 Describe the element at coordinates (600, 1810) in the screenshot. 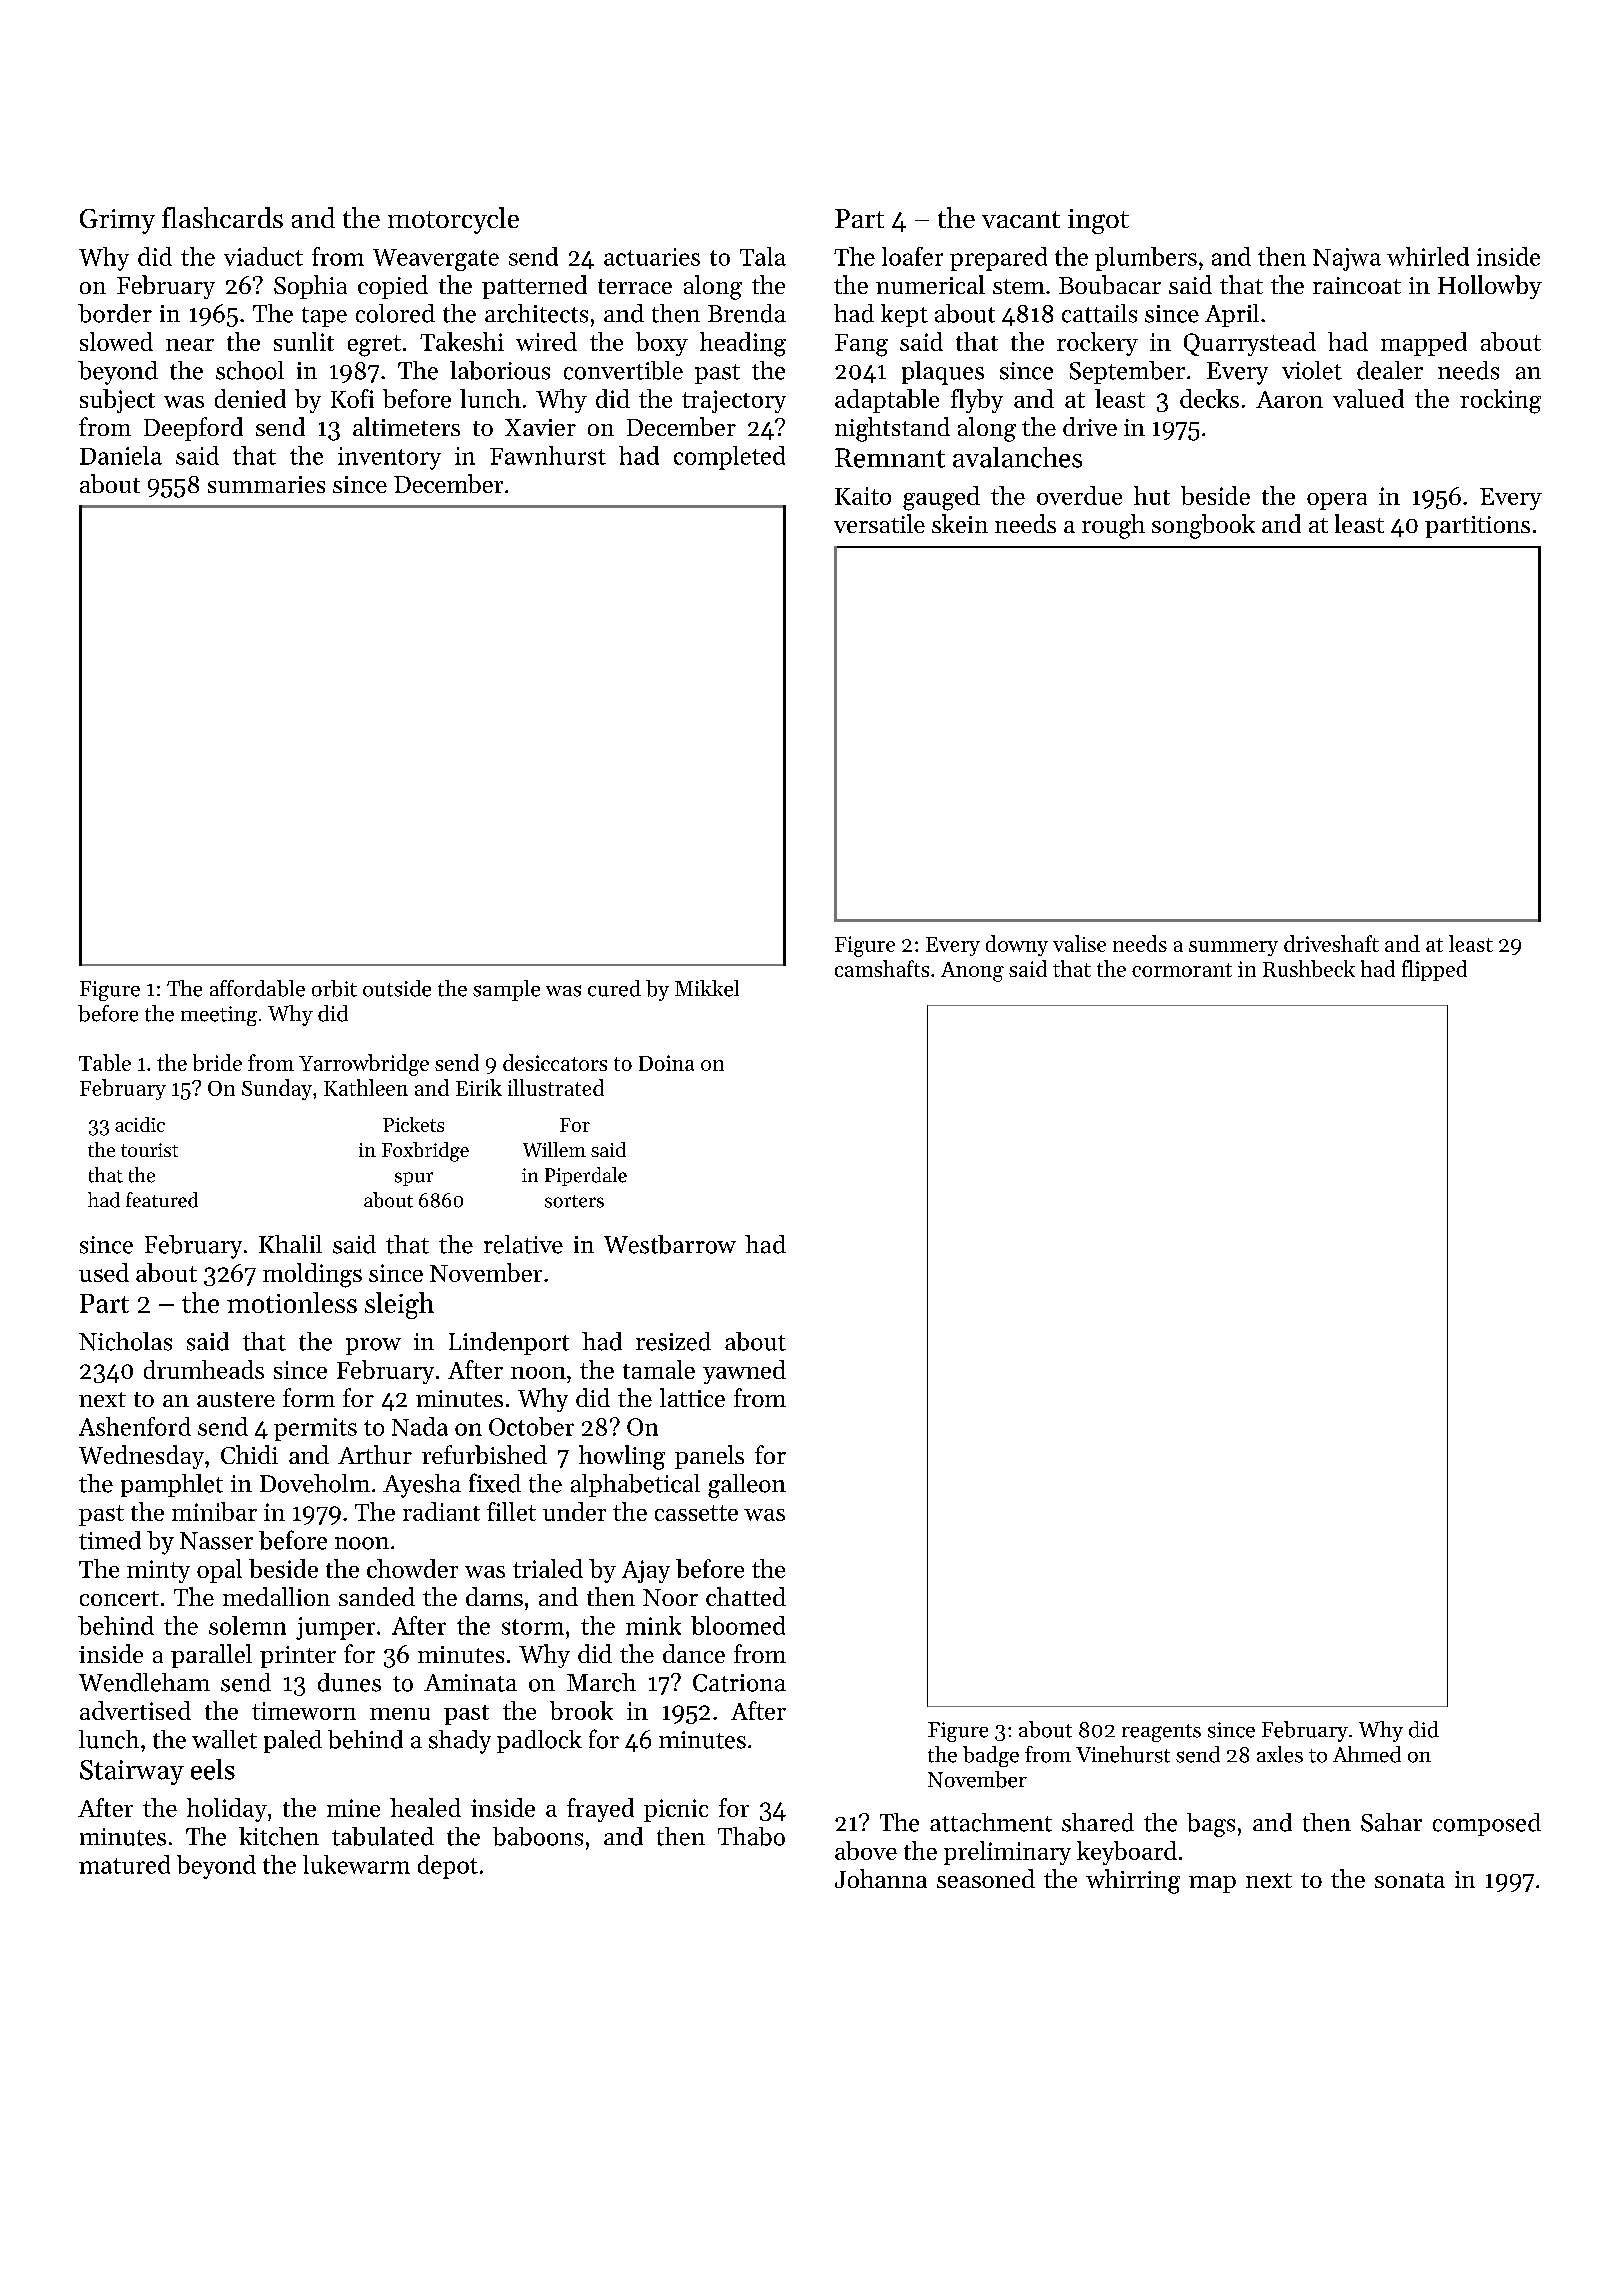

I see `frayed` at that location.
